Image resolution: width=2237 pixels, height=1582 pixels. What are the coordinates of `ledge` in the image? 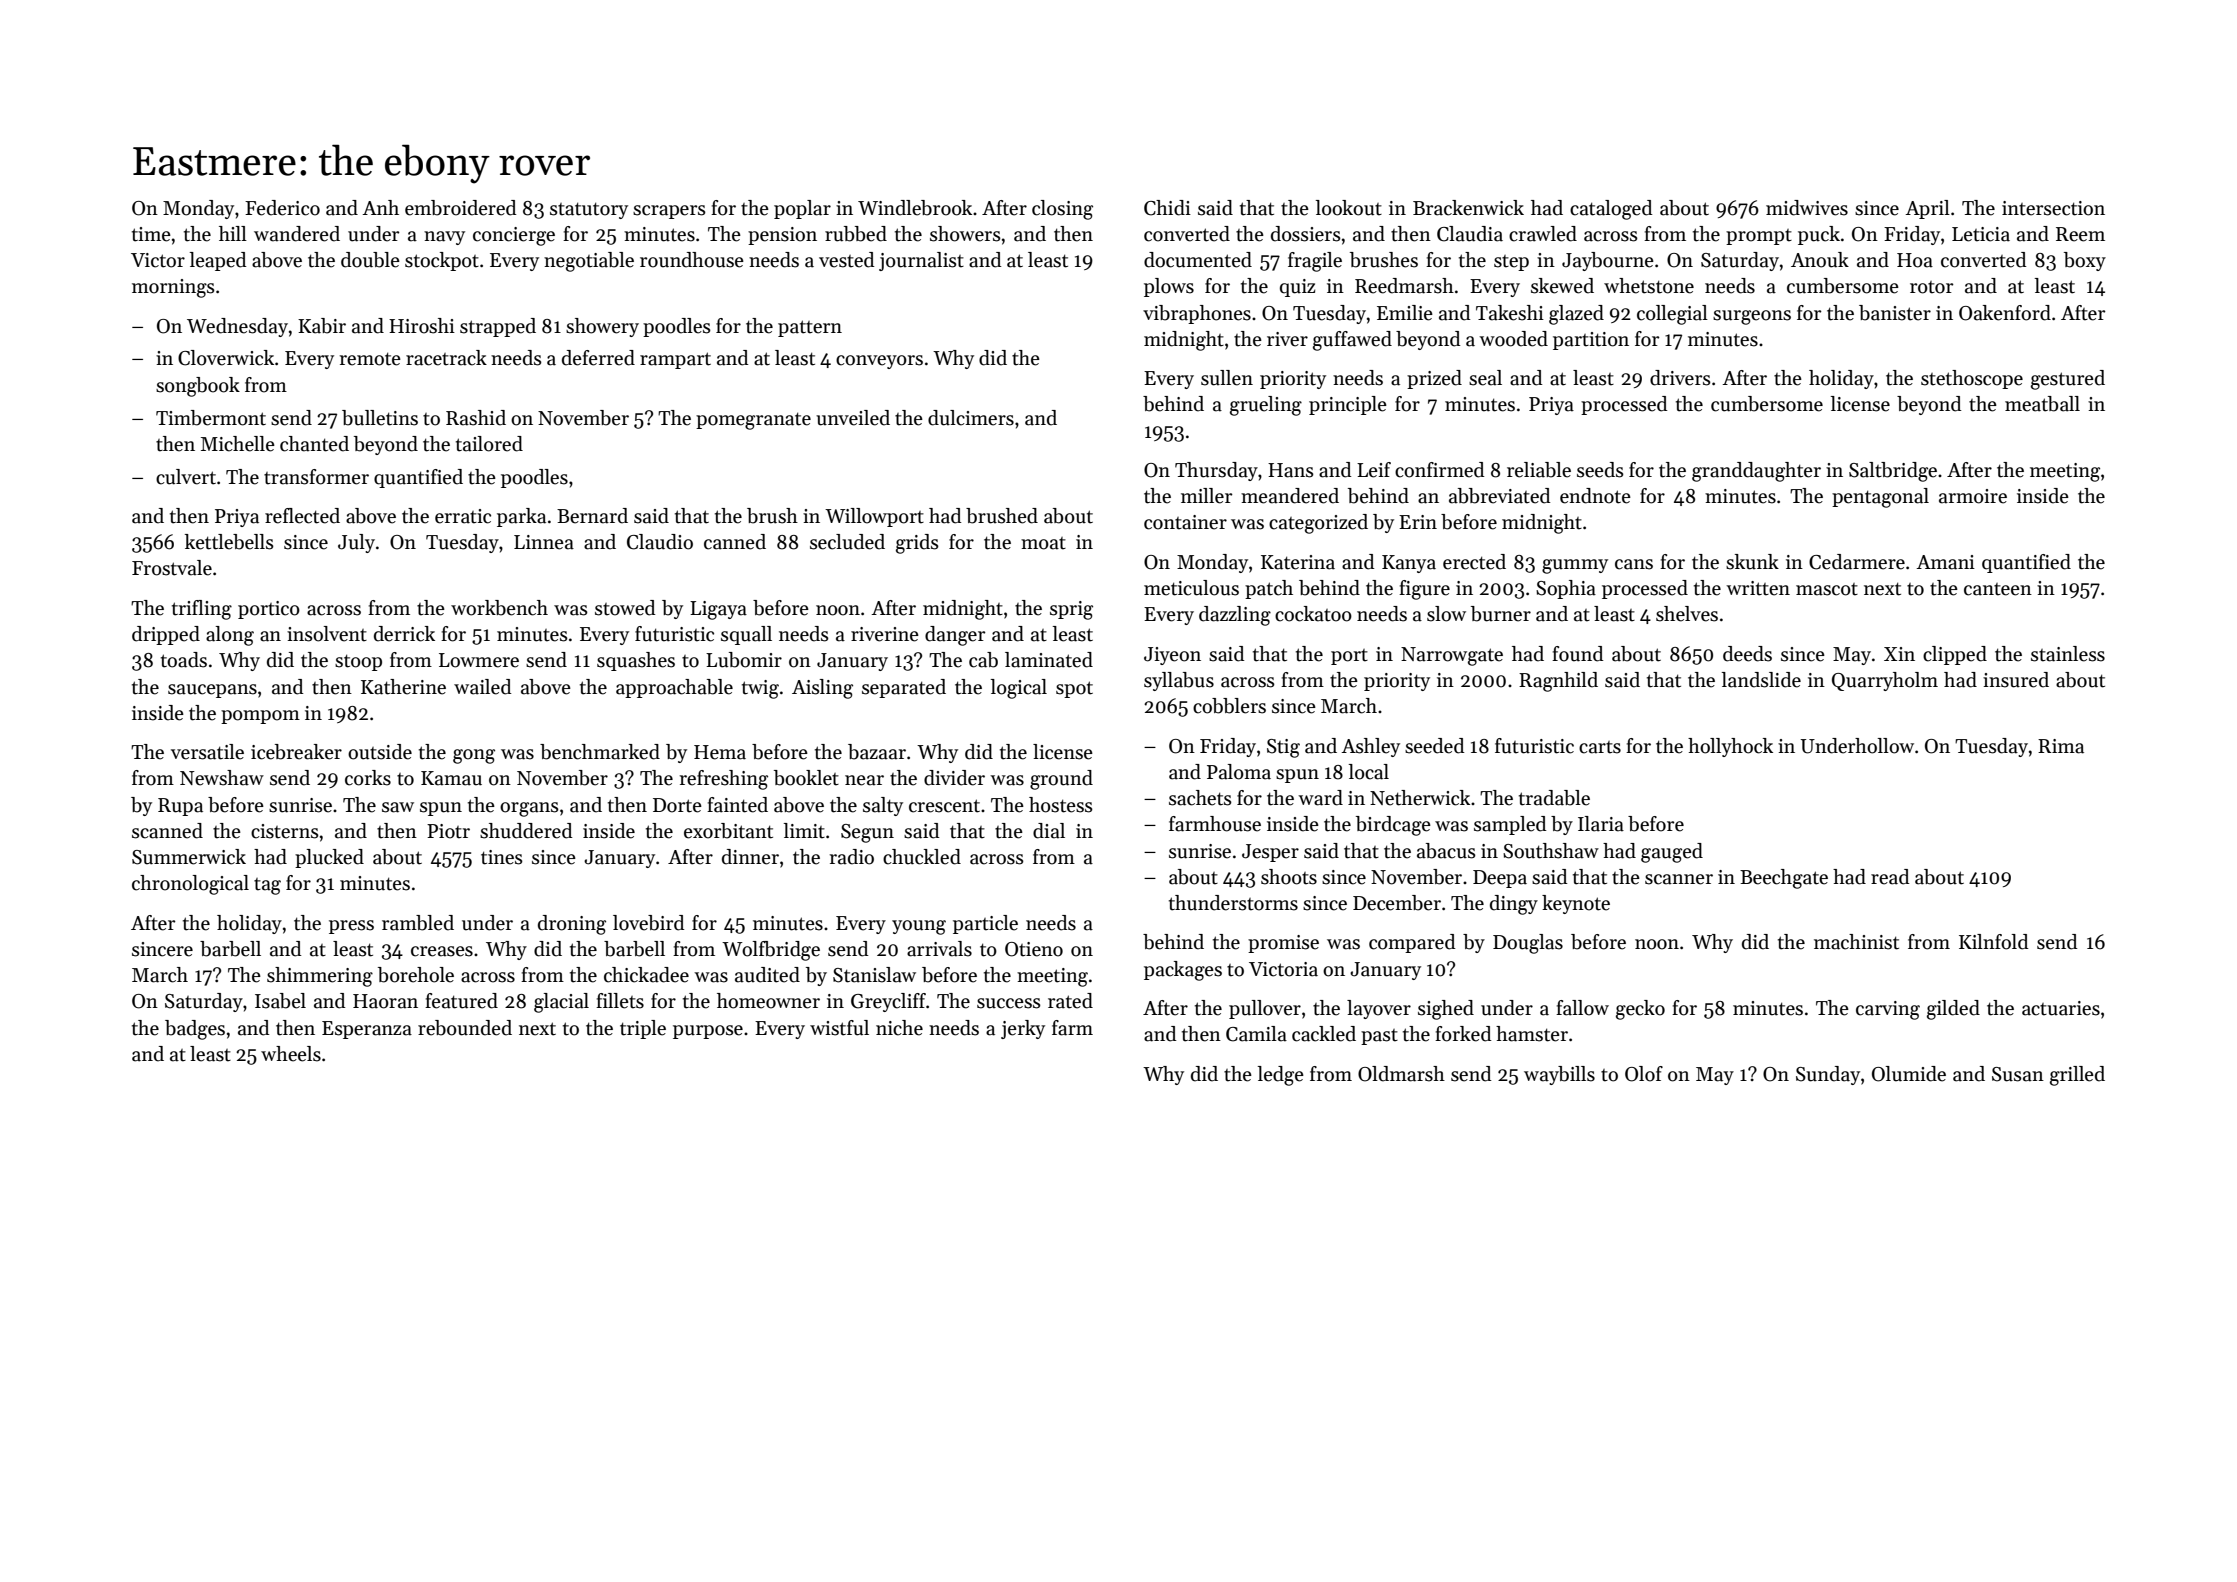 It's located at (1281, 1076).
